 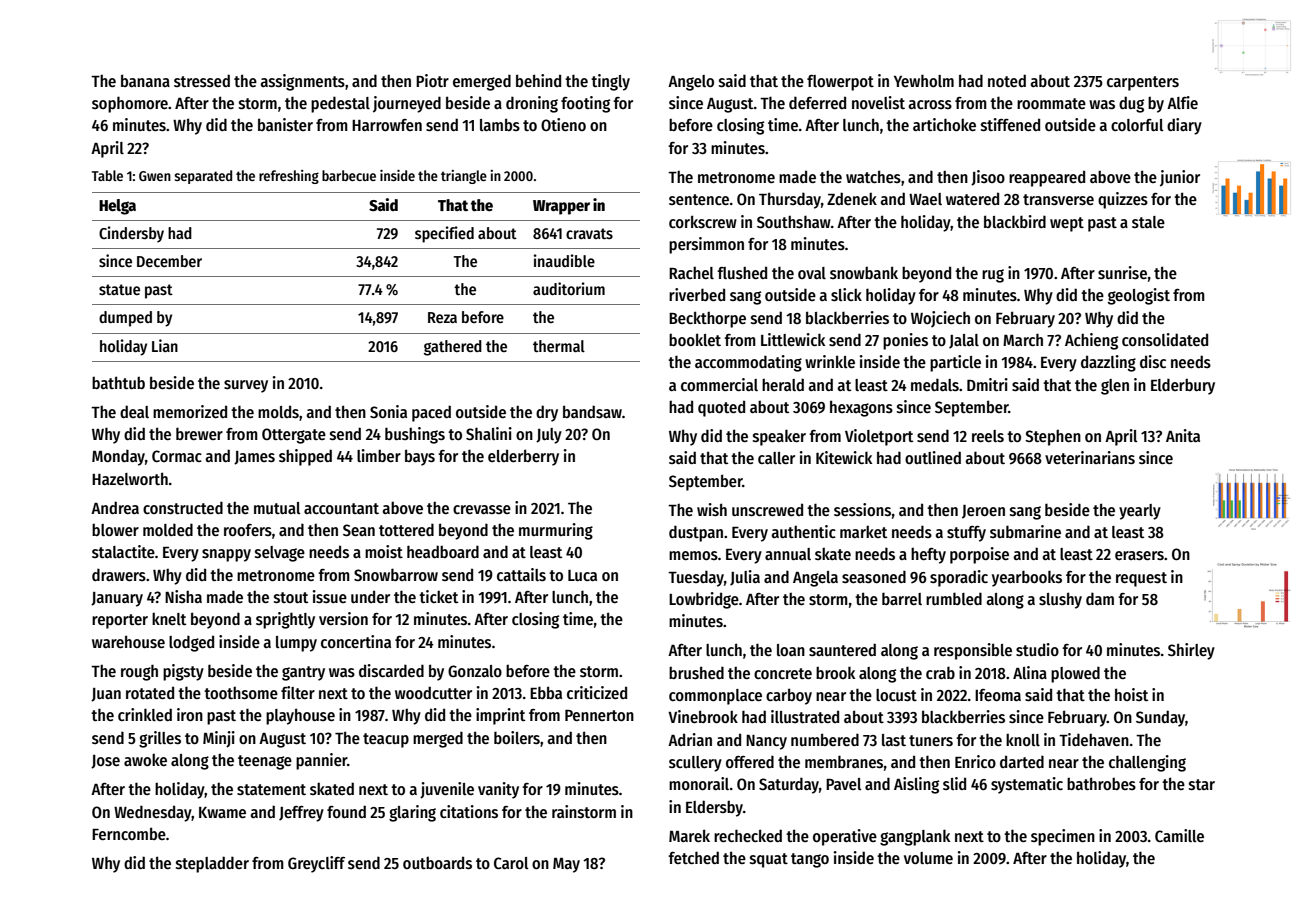 I want to click on crevasse, so click(x=482, y=509).
